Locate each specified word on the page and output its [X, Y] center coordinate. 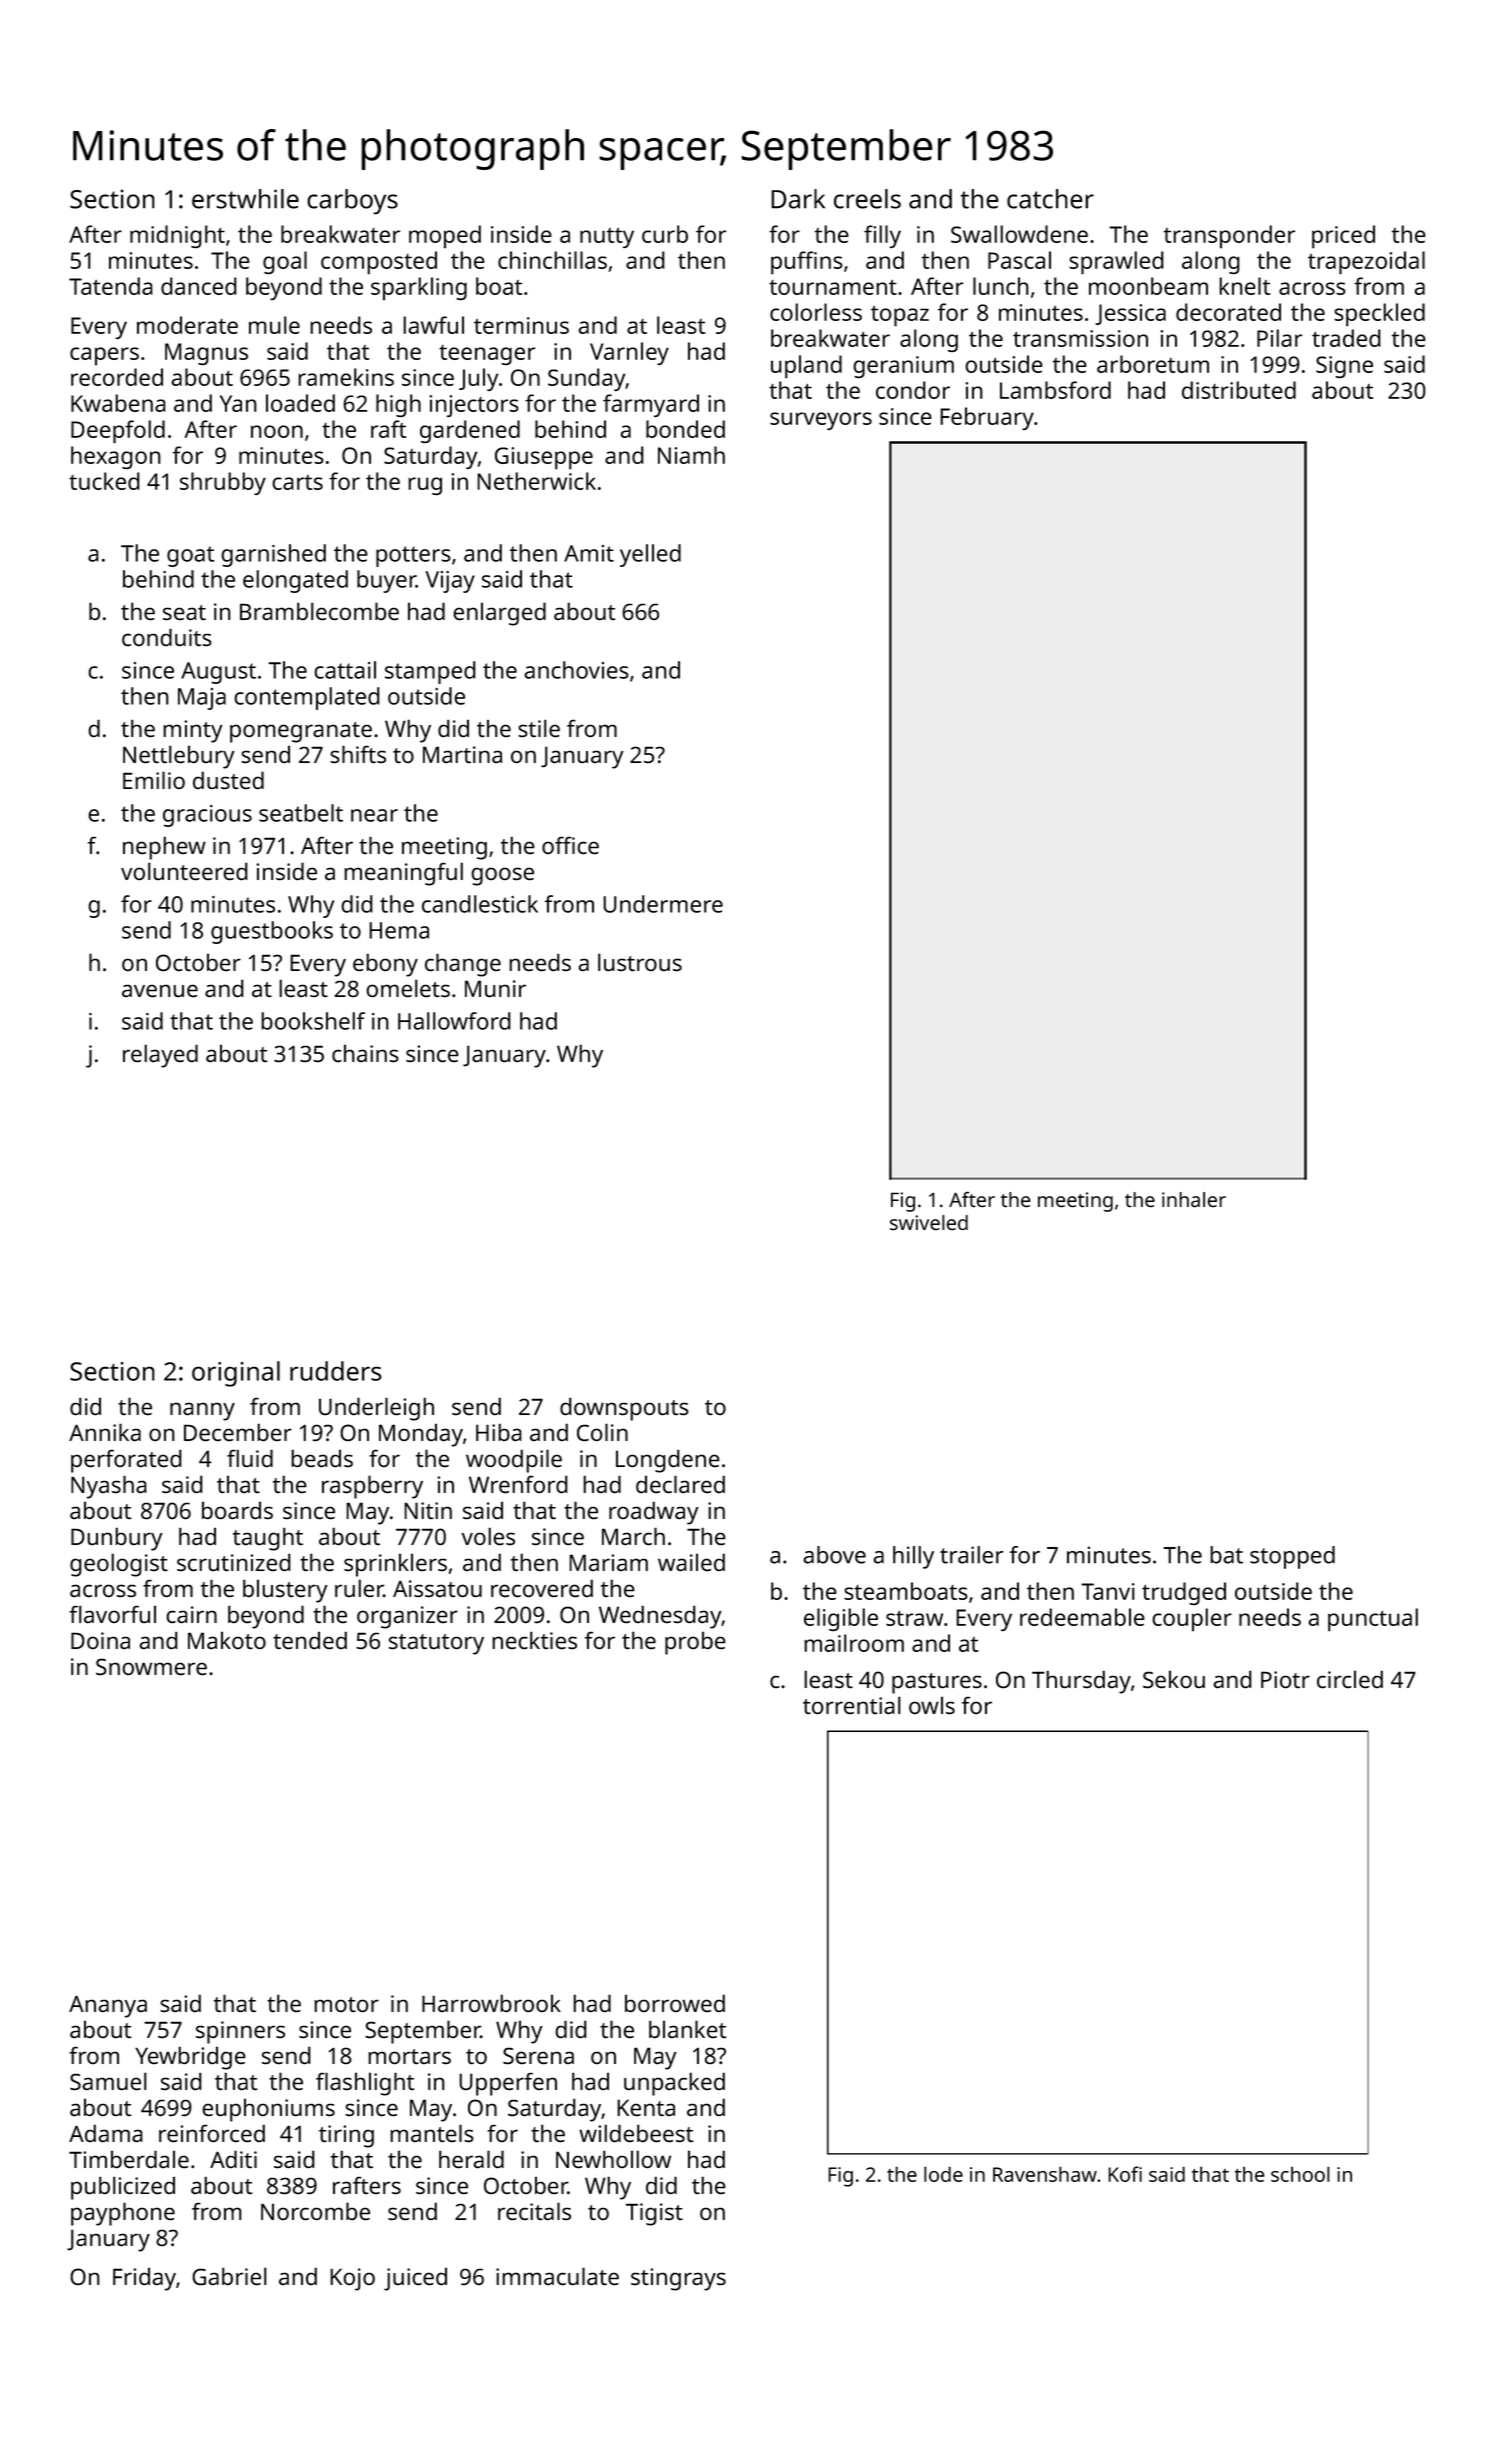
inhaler [1194, 1199]
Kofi [1125, 2174]
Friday [144, 2279]
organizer [407, 1617]
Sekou [1174, 1679]
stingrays [678, 2279]
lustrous [640, 962]
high [398, 405]
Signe [1344, 367]
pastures [937, 1683]
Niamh [691, 455]
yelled [650, 555]
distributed [1239, 390]
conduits [167, 637]
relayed [160, 1056]
